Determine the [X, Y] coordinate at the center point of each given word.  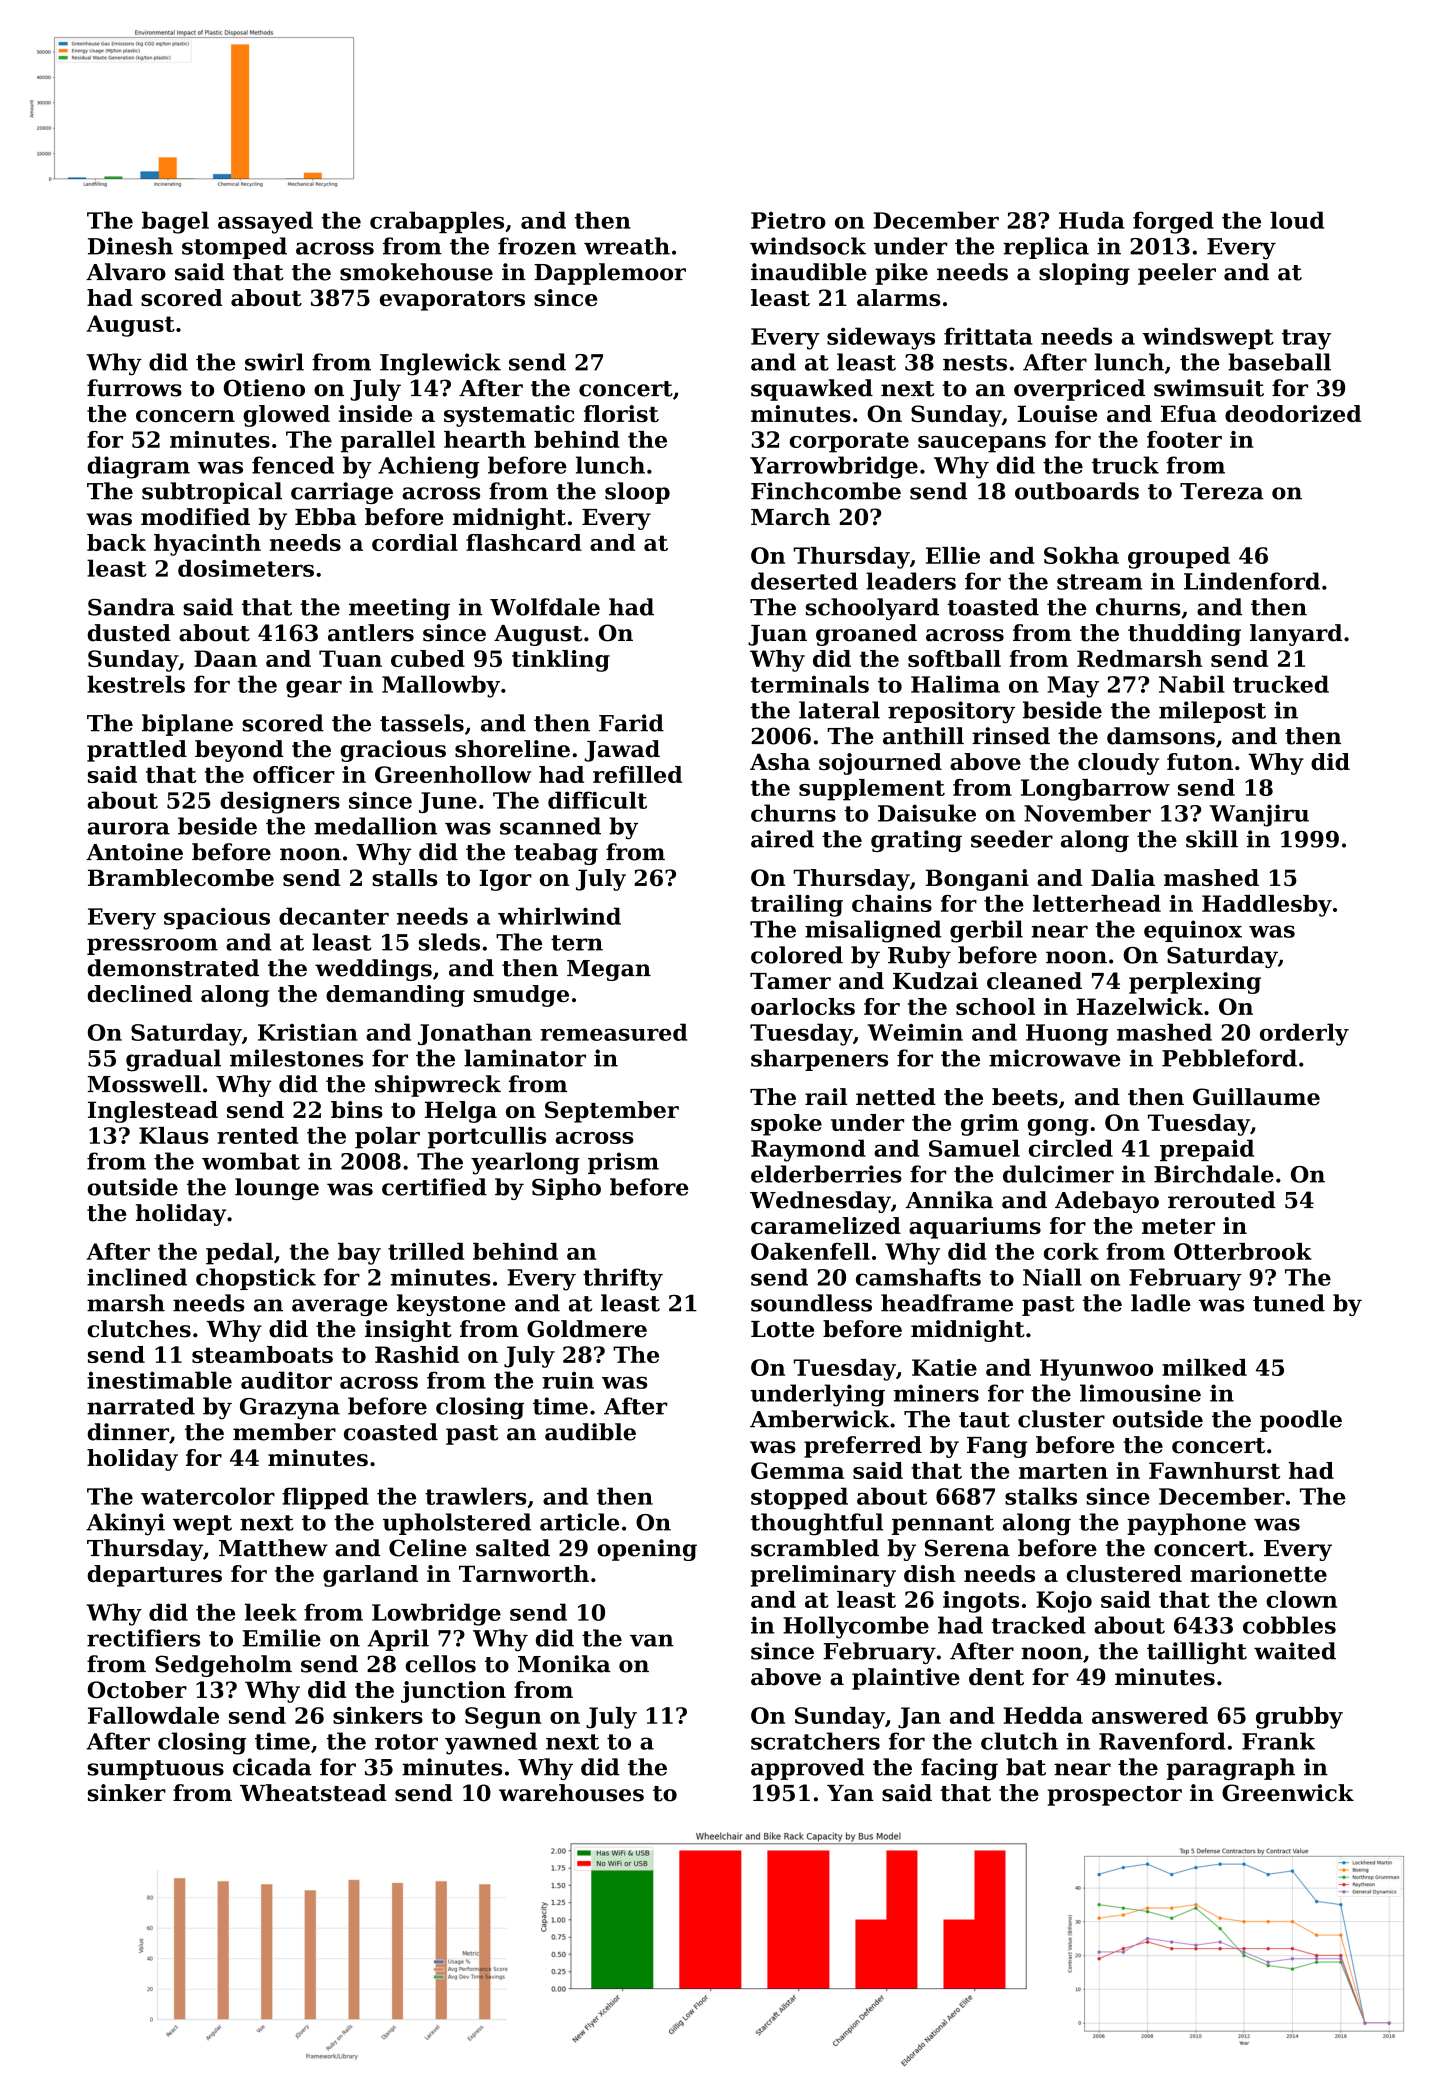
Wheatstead [313, 1793]
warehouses [571, 1793]
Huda [1092, 220]
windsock [808, 246]
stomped [234, 248]
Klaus [174, 1135]
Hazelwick [1140, 1006]
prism [623, 1163]
